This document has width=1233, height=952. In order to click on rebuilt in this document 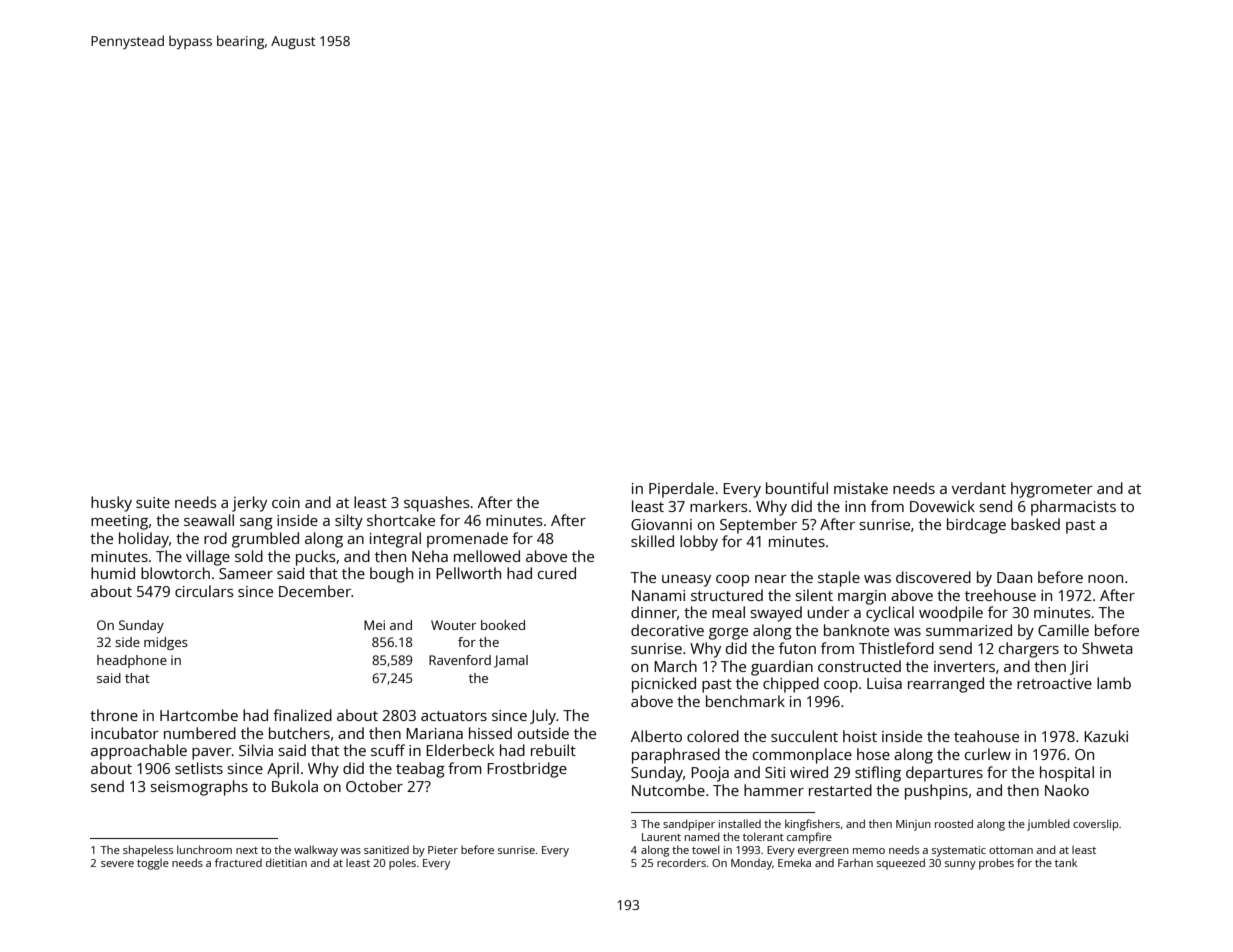, I will do `click(553, 750)`.
